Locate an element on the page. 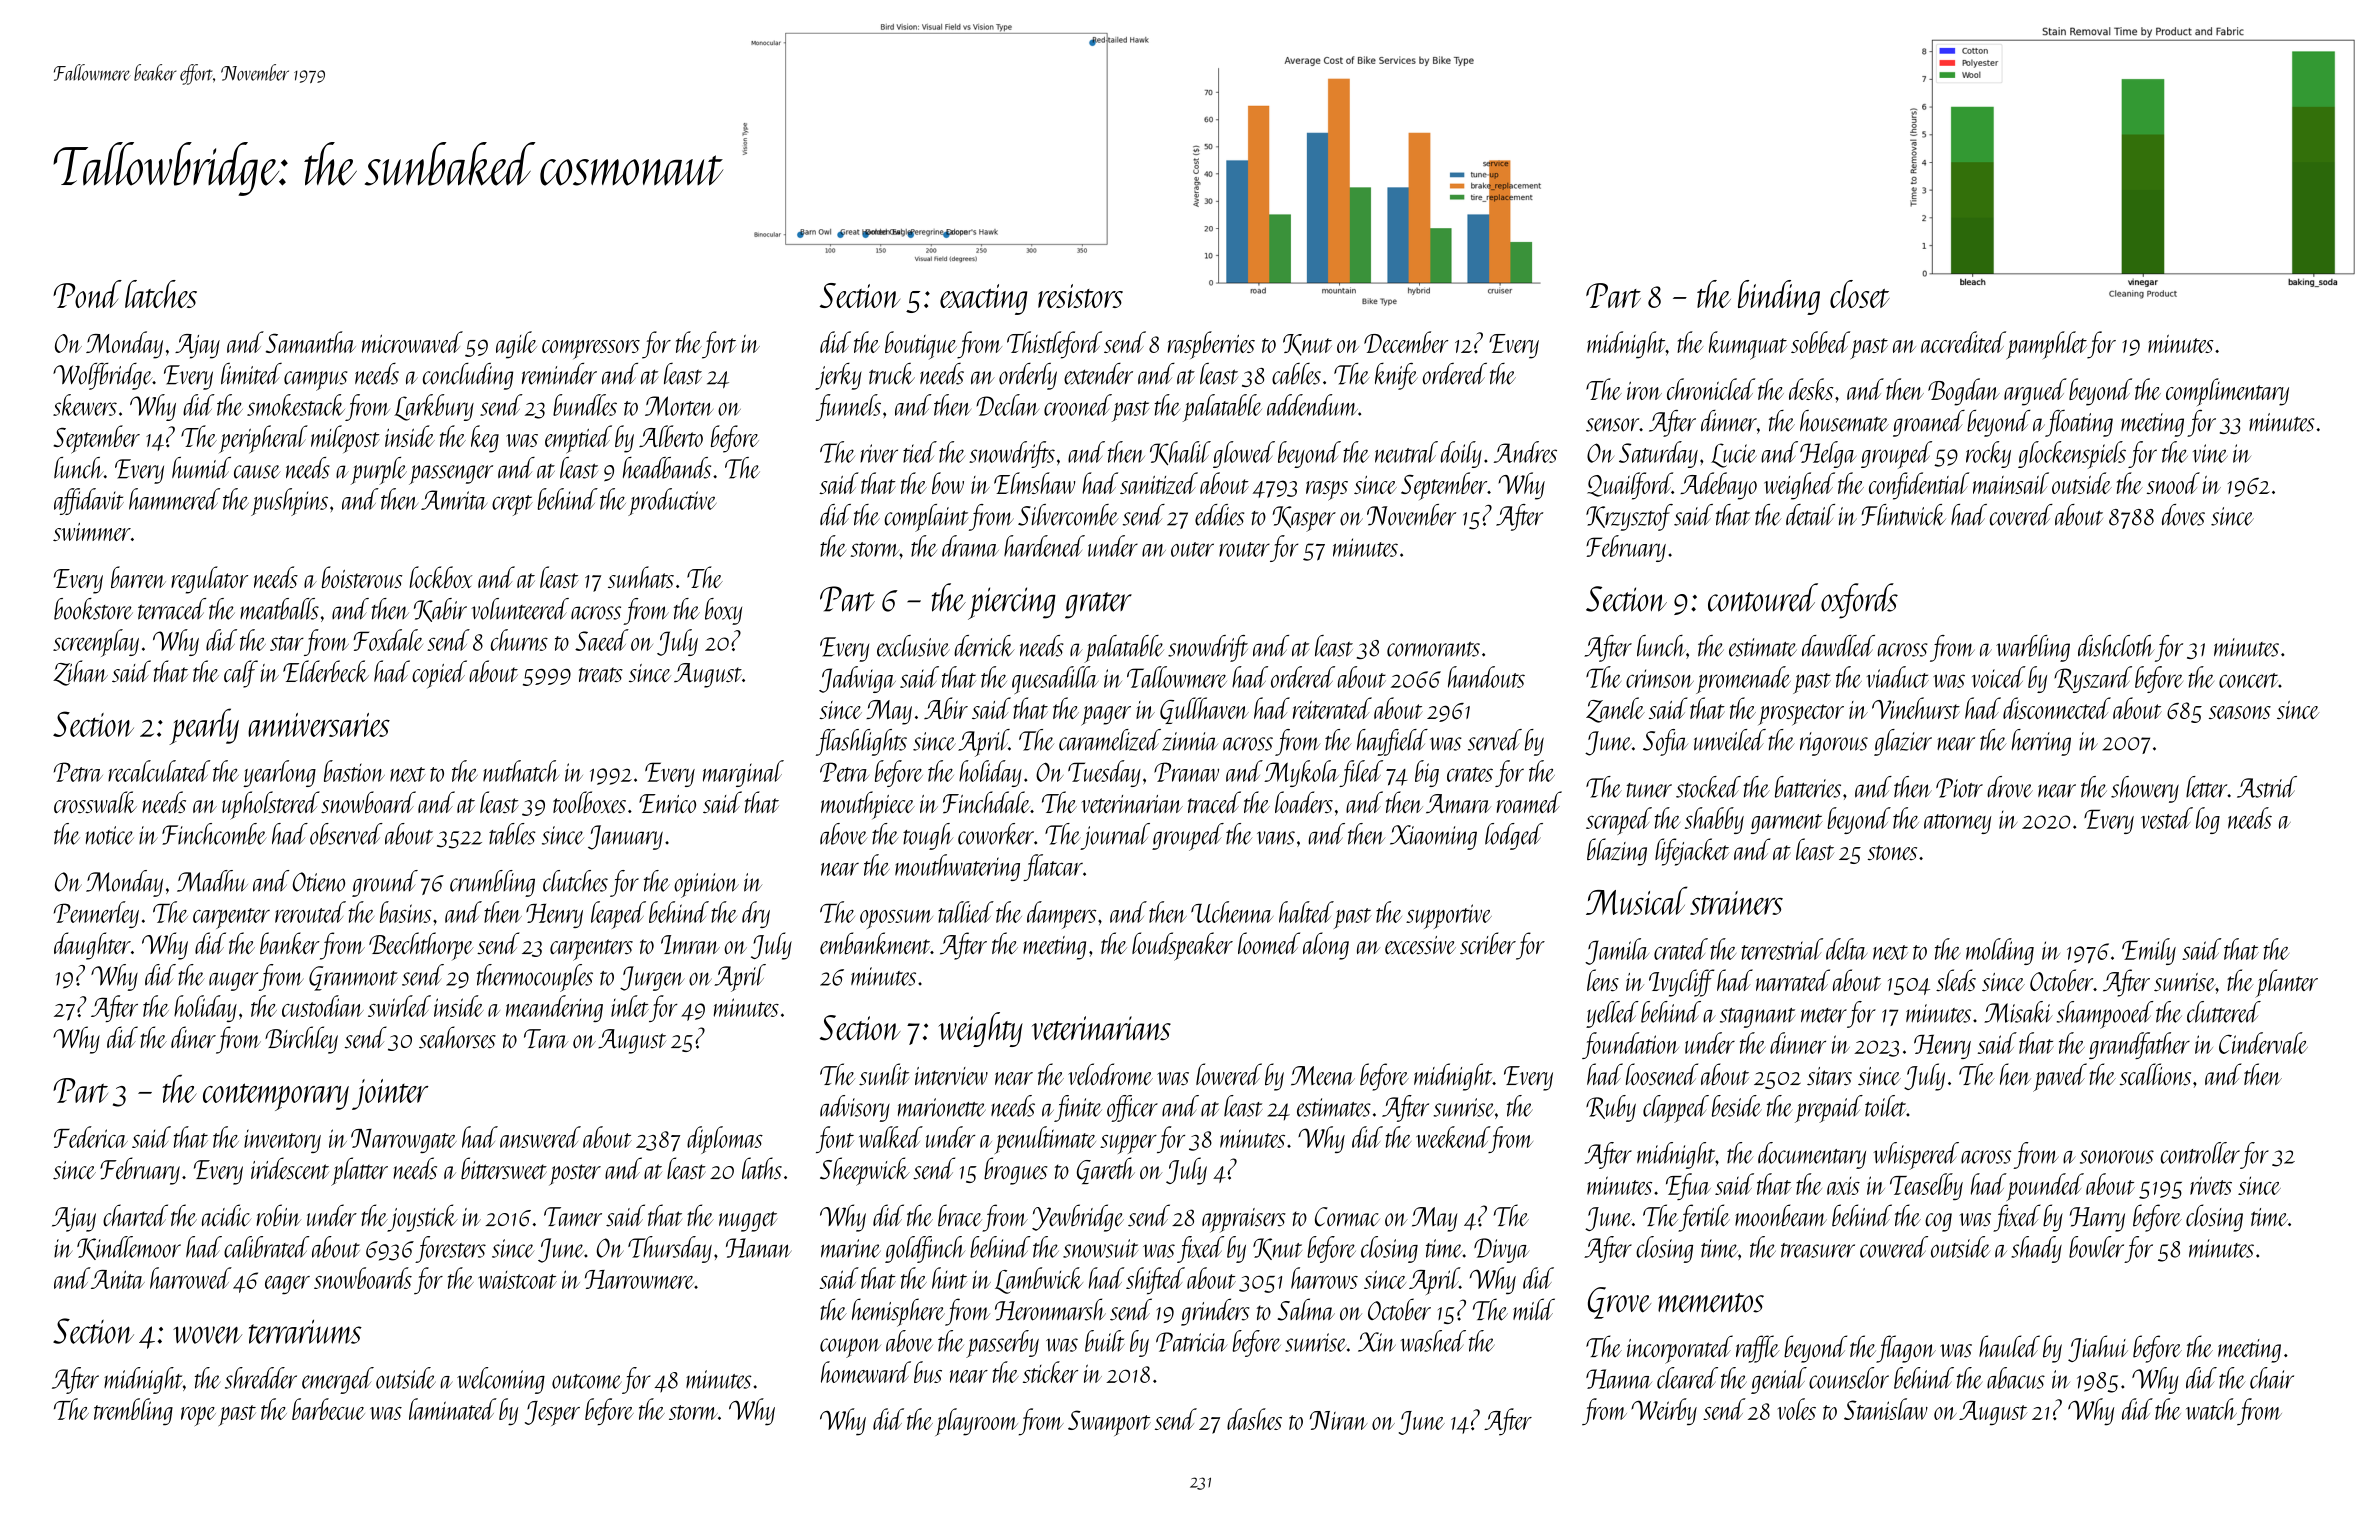 The width and height of the page is (2380, 1540). barbecue is located at coordinates (328, 1409).
